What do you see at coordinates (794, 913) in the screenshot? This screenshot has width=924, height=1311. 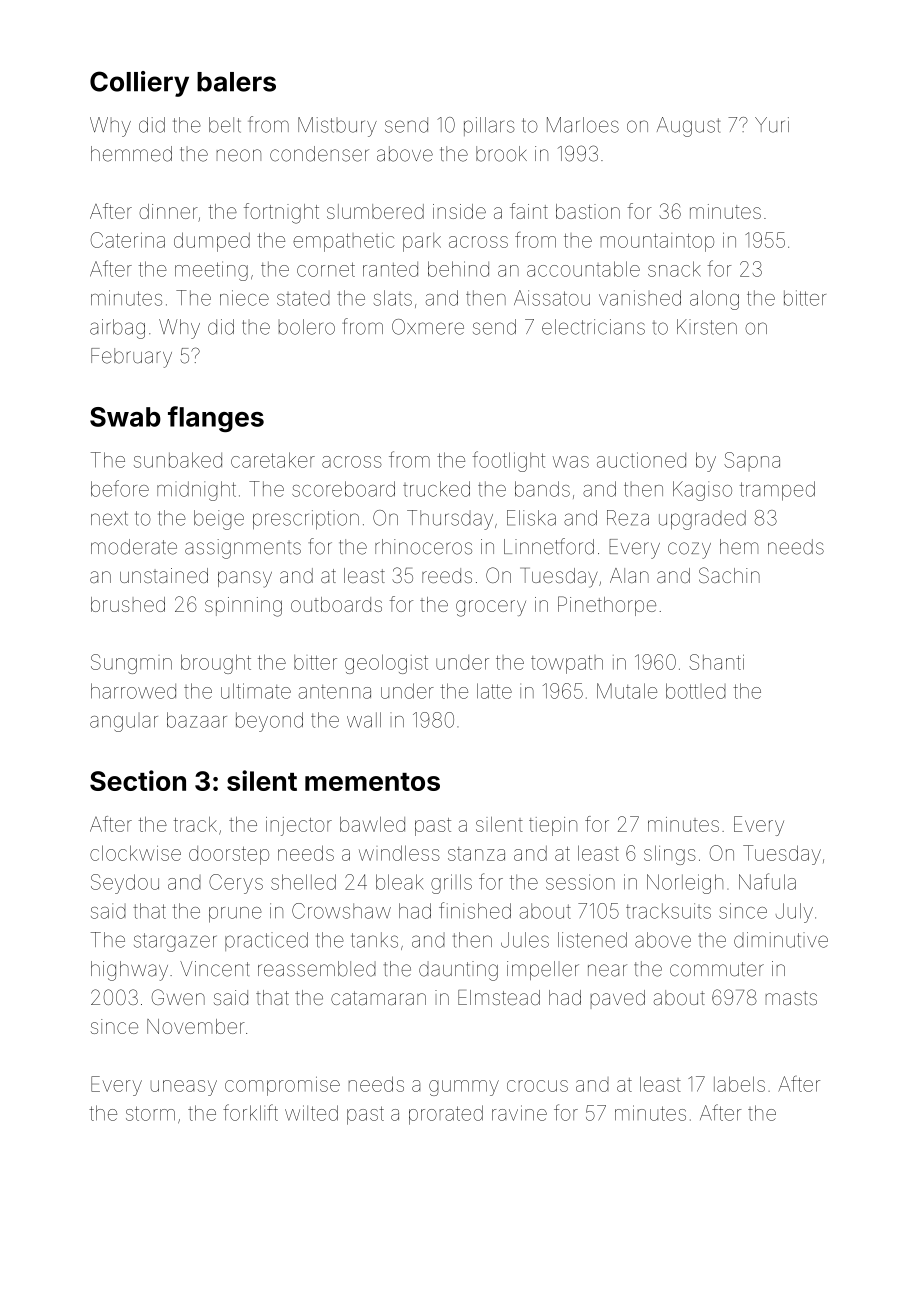 I see `July` at bounding box center [794, 913].
